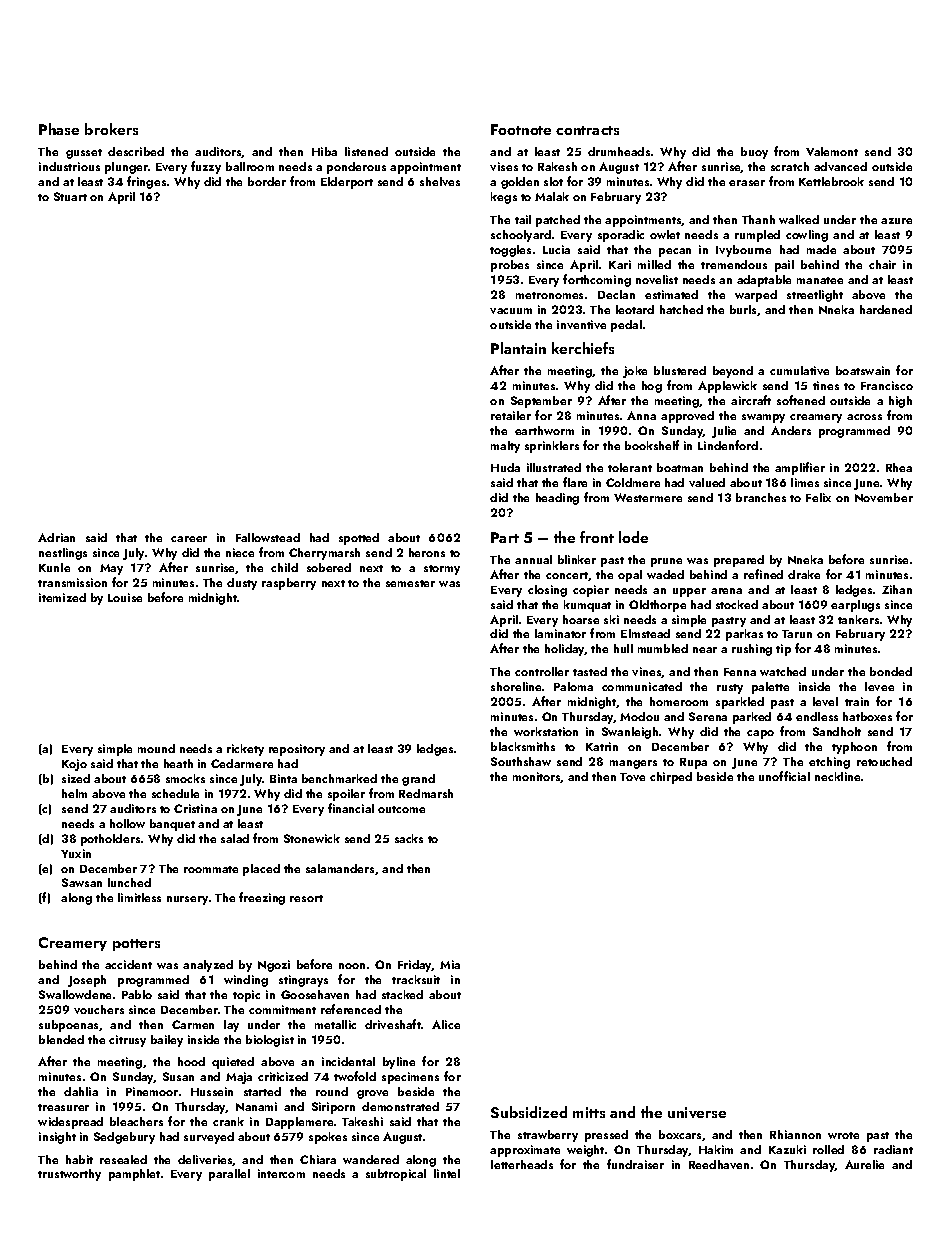  I want to click on Footnote, so click(521, 129).
